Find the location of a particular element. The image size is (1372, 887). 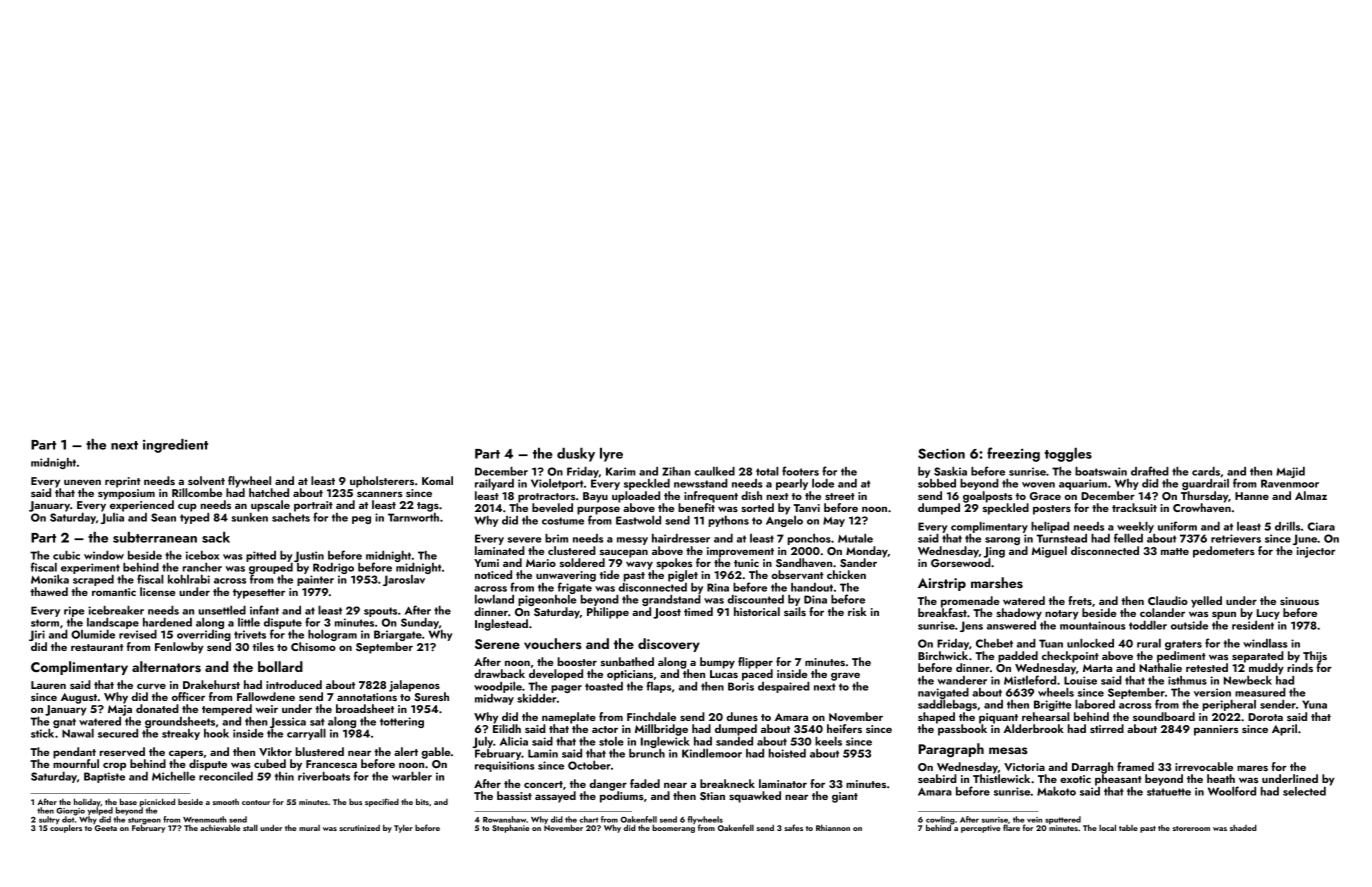

ingredient is located at coordinates (175, 445).
